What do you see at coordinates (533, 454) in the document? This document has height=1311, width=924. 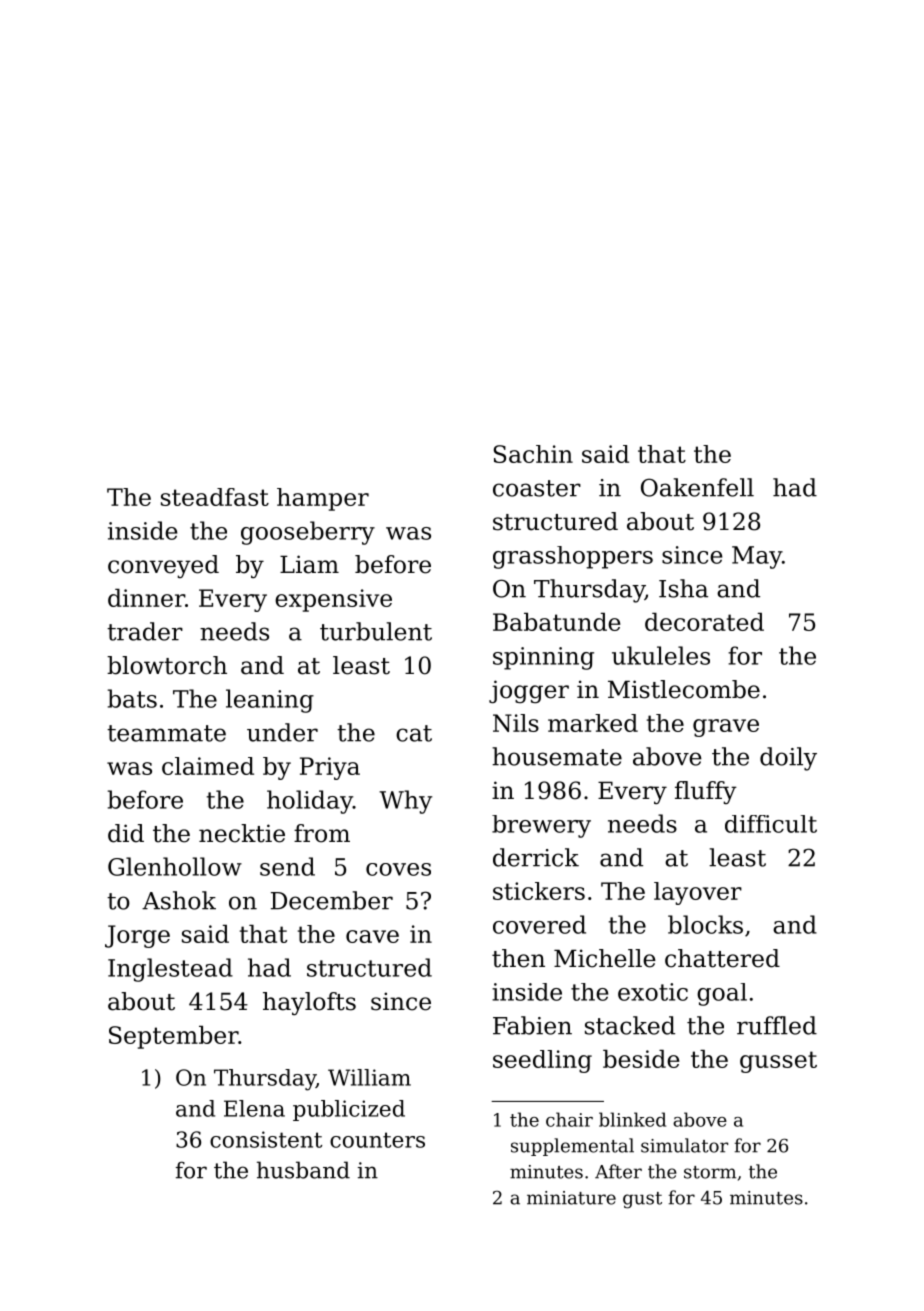 I see `Sachin` at bounding box center [533, 454].
